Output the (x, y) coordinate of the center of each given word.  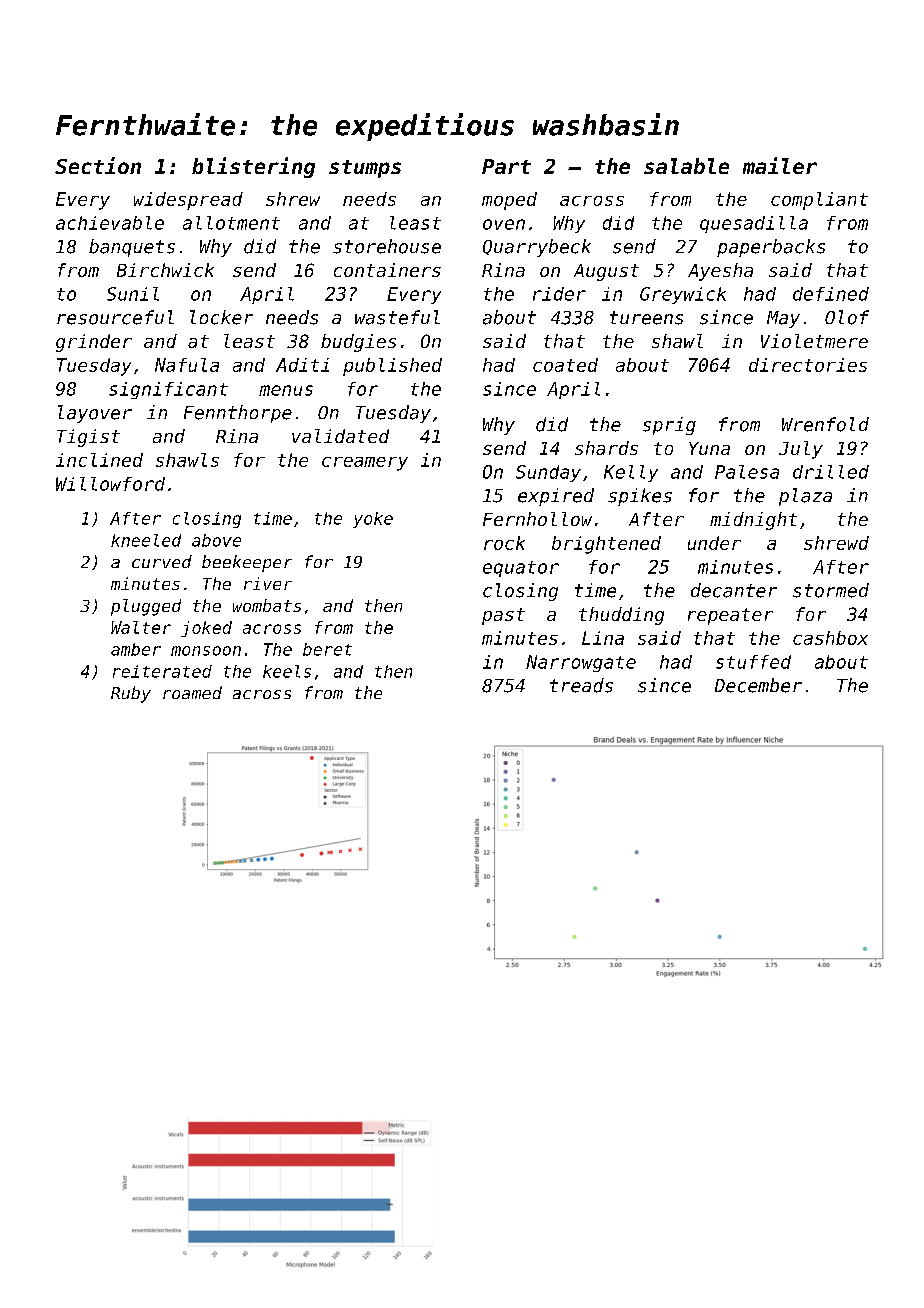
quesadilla (754, 224)
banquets (132, 248)
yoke (373, 520)
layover (95, 414)
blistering (253, 167)
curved (162, 561)
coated (565, 365)
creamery (365, 464)
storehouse (387, 246)
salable (686, 166)
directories (808, 365)
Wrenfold (825, 424)
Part (506, 166)
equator (521, 569)
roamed (192, 692)
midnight (753, 521)
